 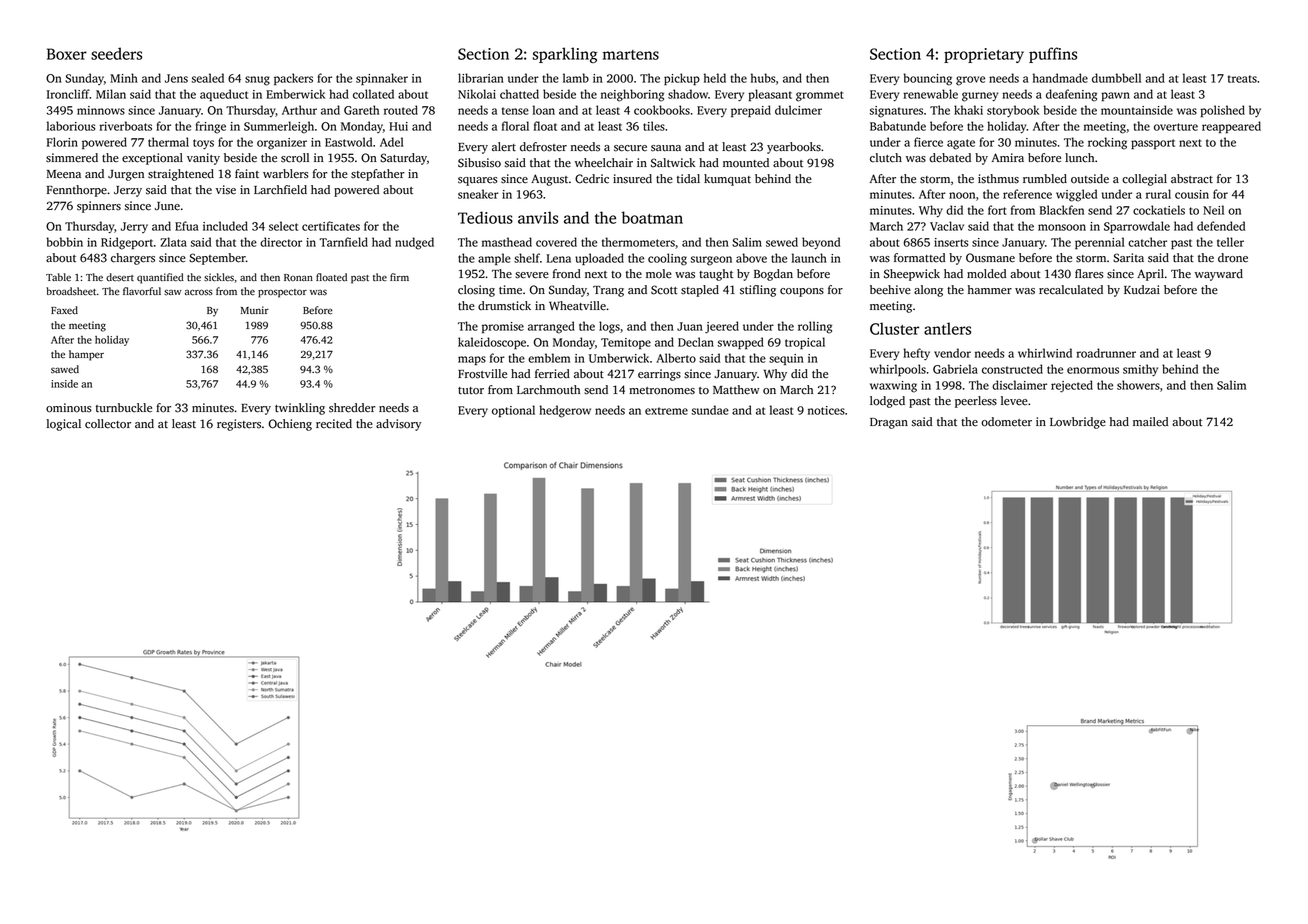 I want to click on smithy, so click(x=1140, y=370).
